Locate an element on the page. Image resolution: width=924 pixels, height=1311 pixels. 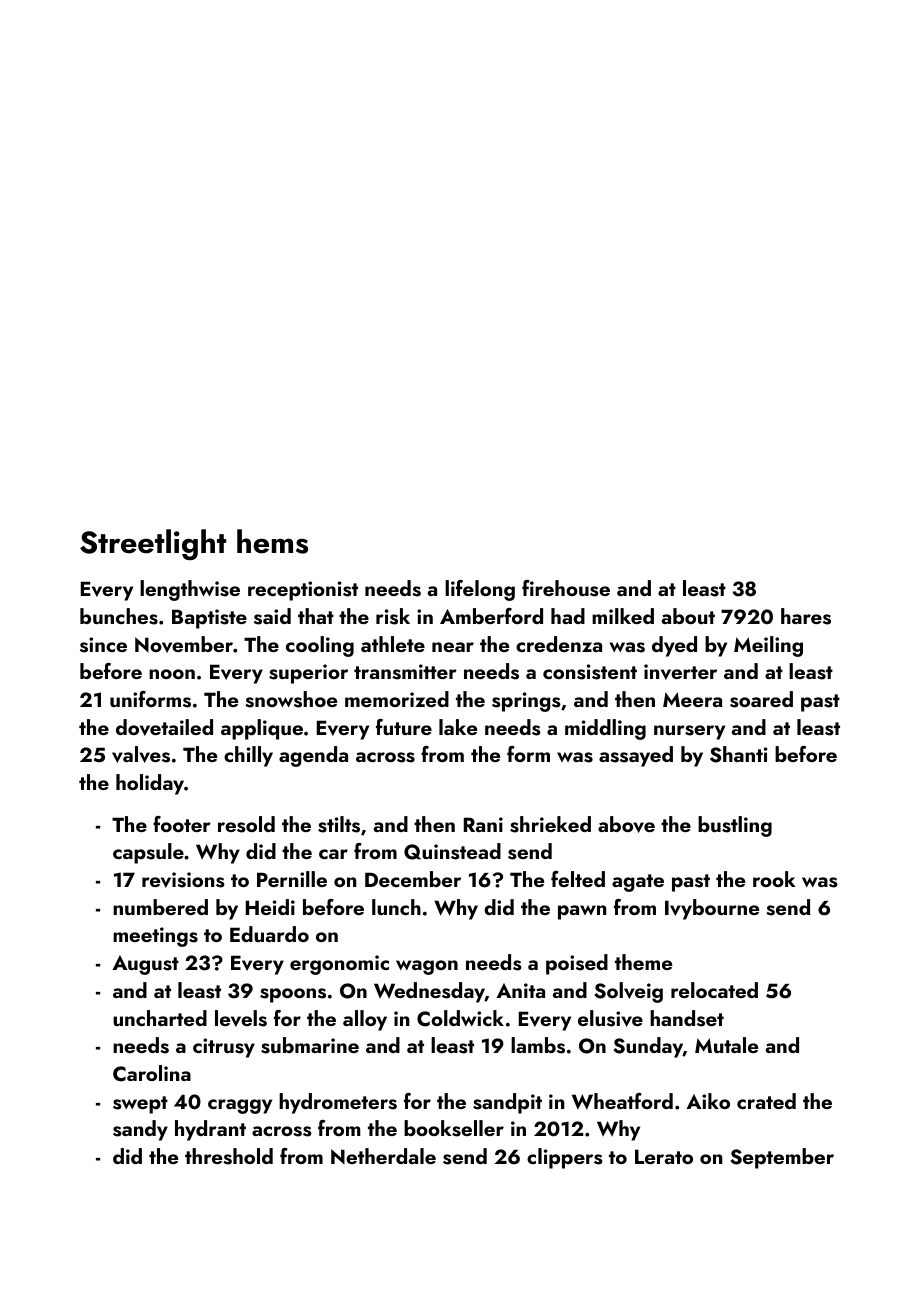
Streetlight is located at coordinates (153, 544).
